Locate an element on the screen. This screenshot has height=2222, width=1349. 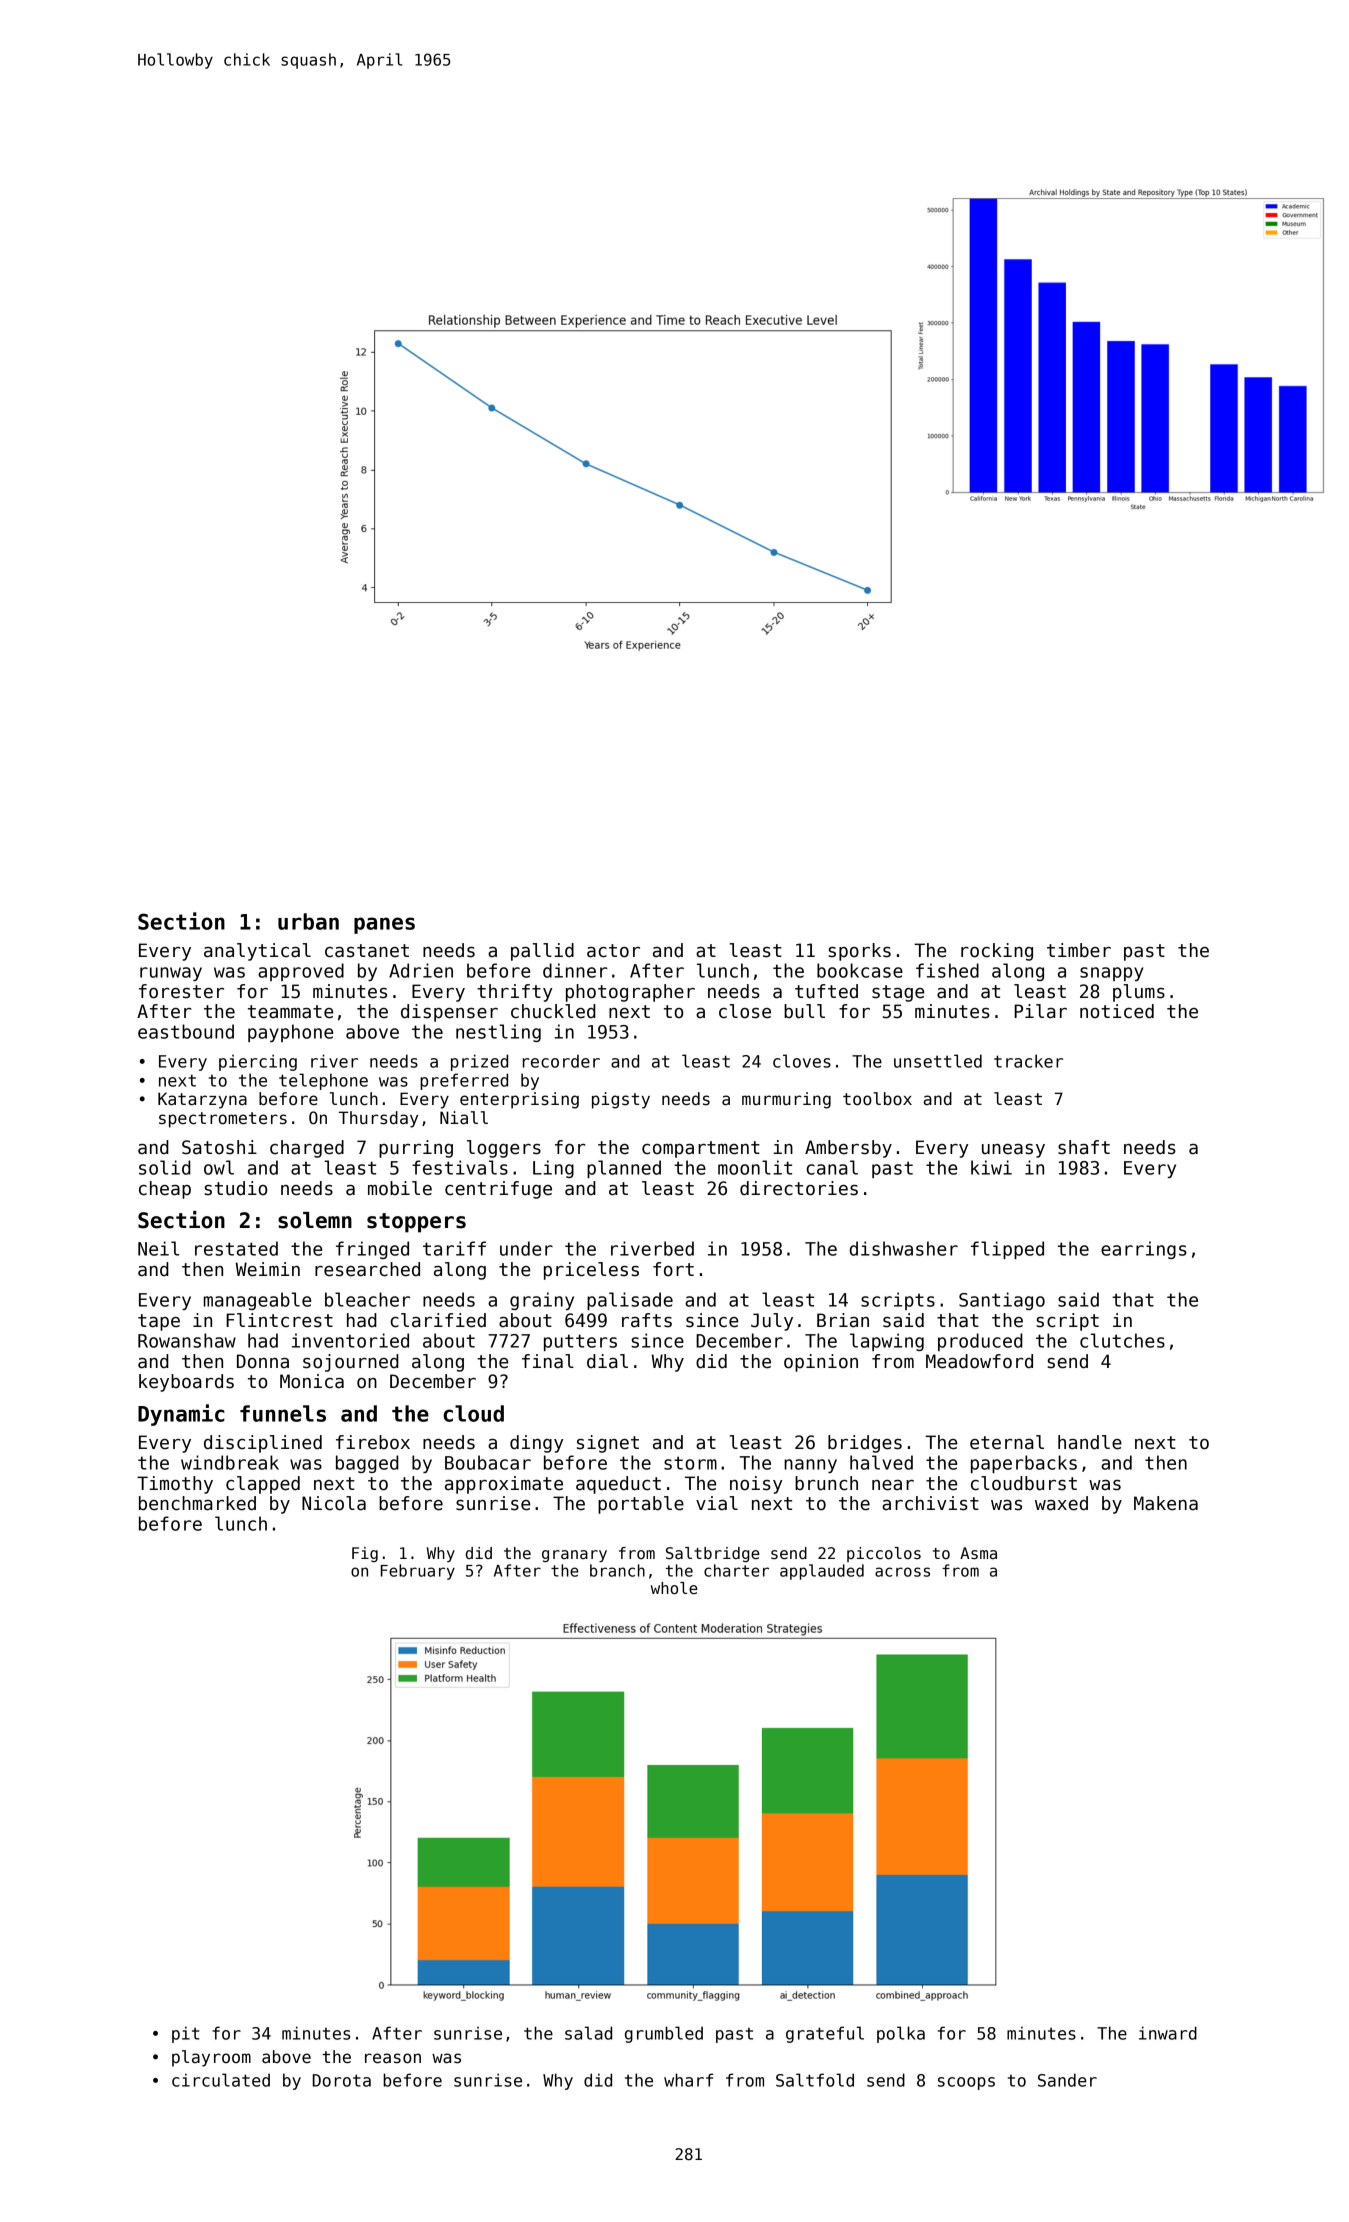
inward is located at coordinates (1168, 2033).
